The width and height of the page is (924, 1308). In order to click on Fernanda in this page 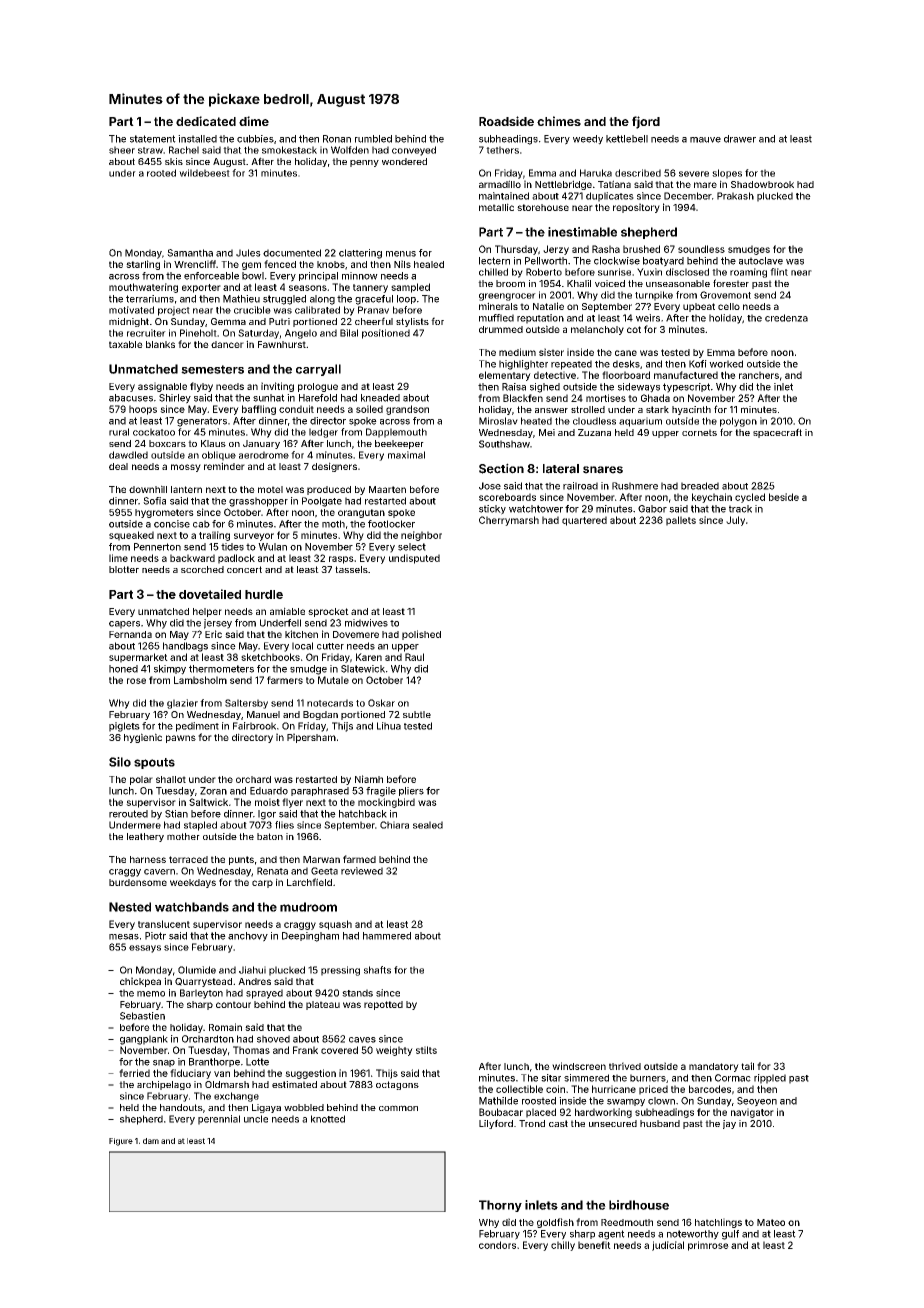, I will do `click(130, 634)`.
